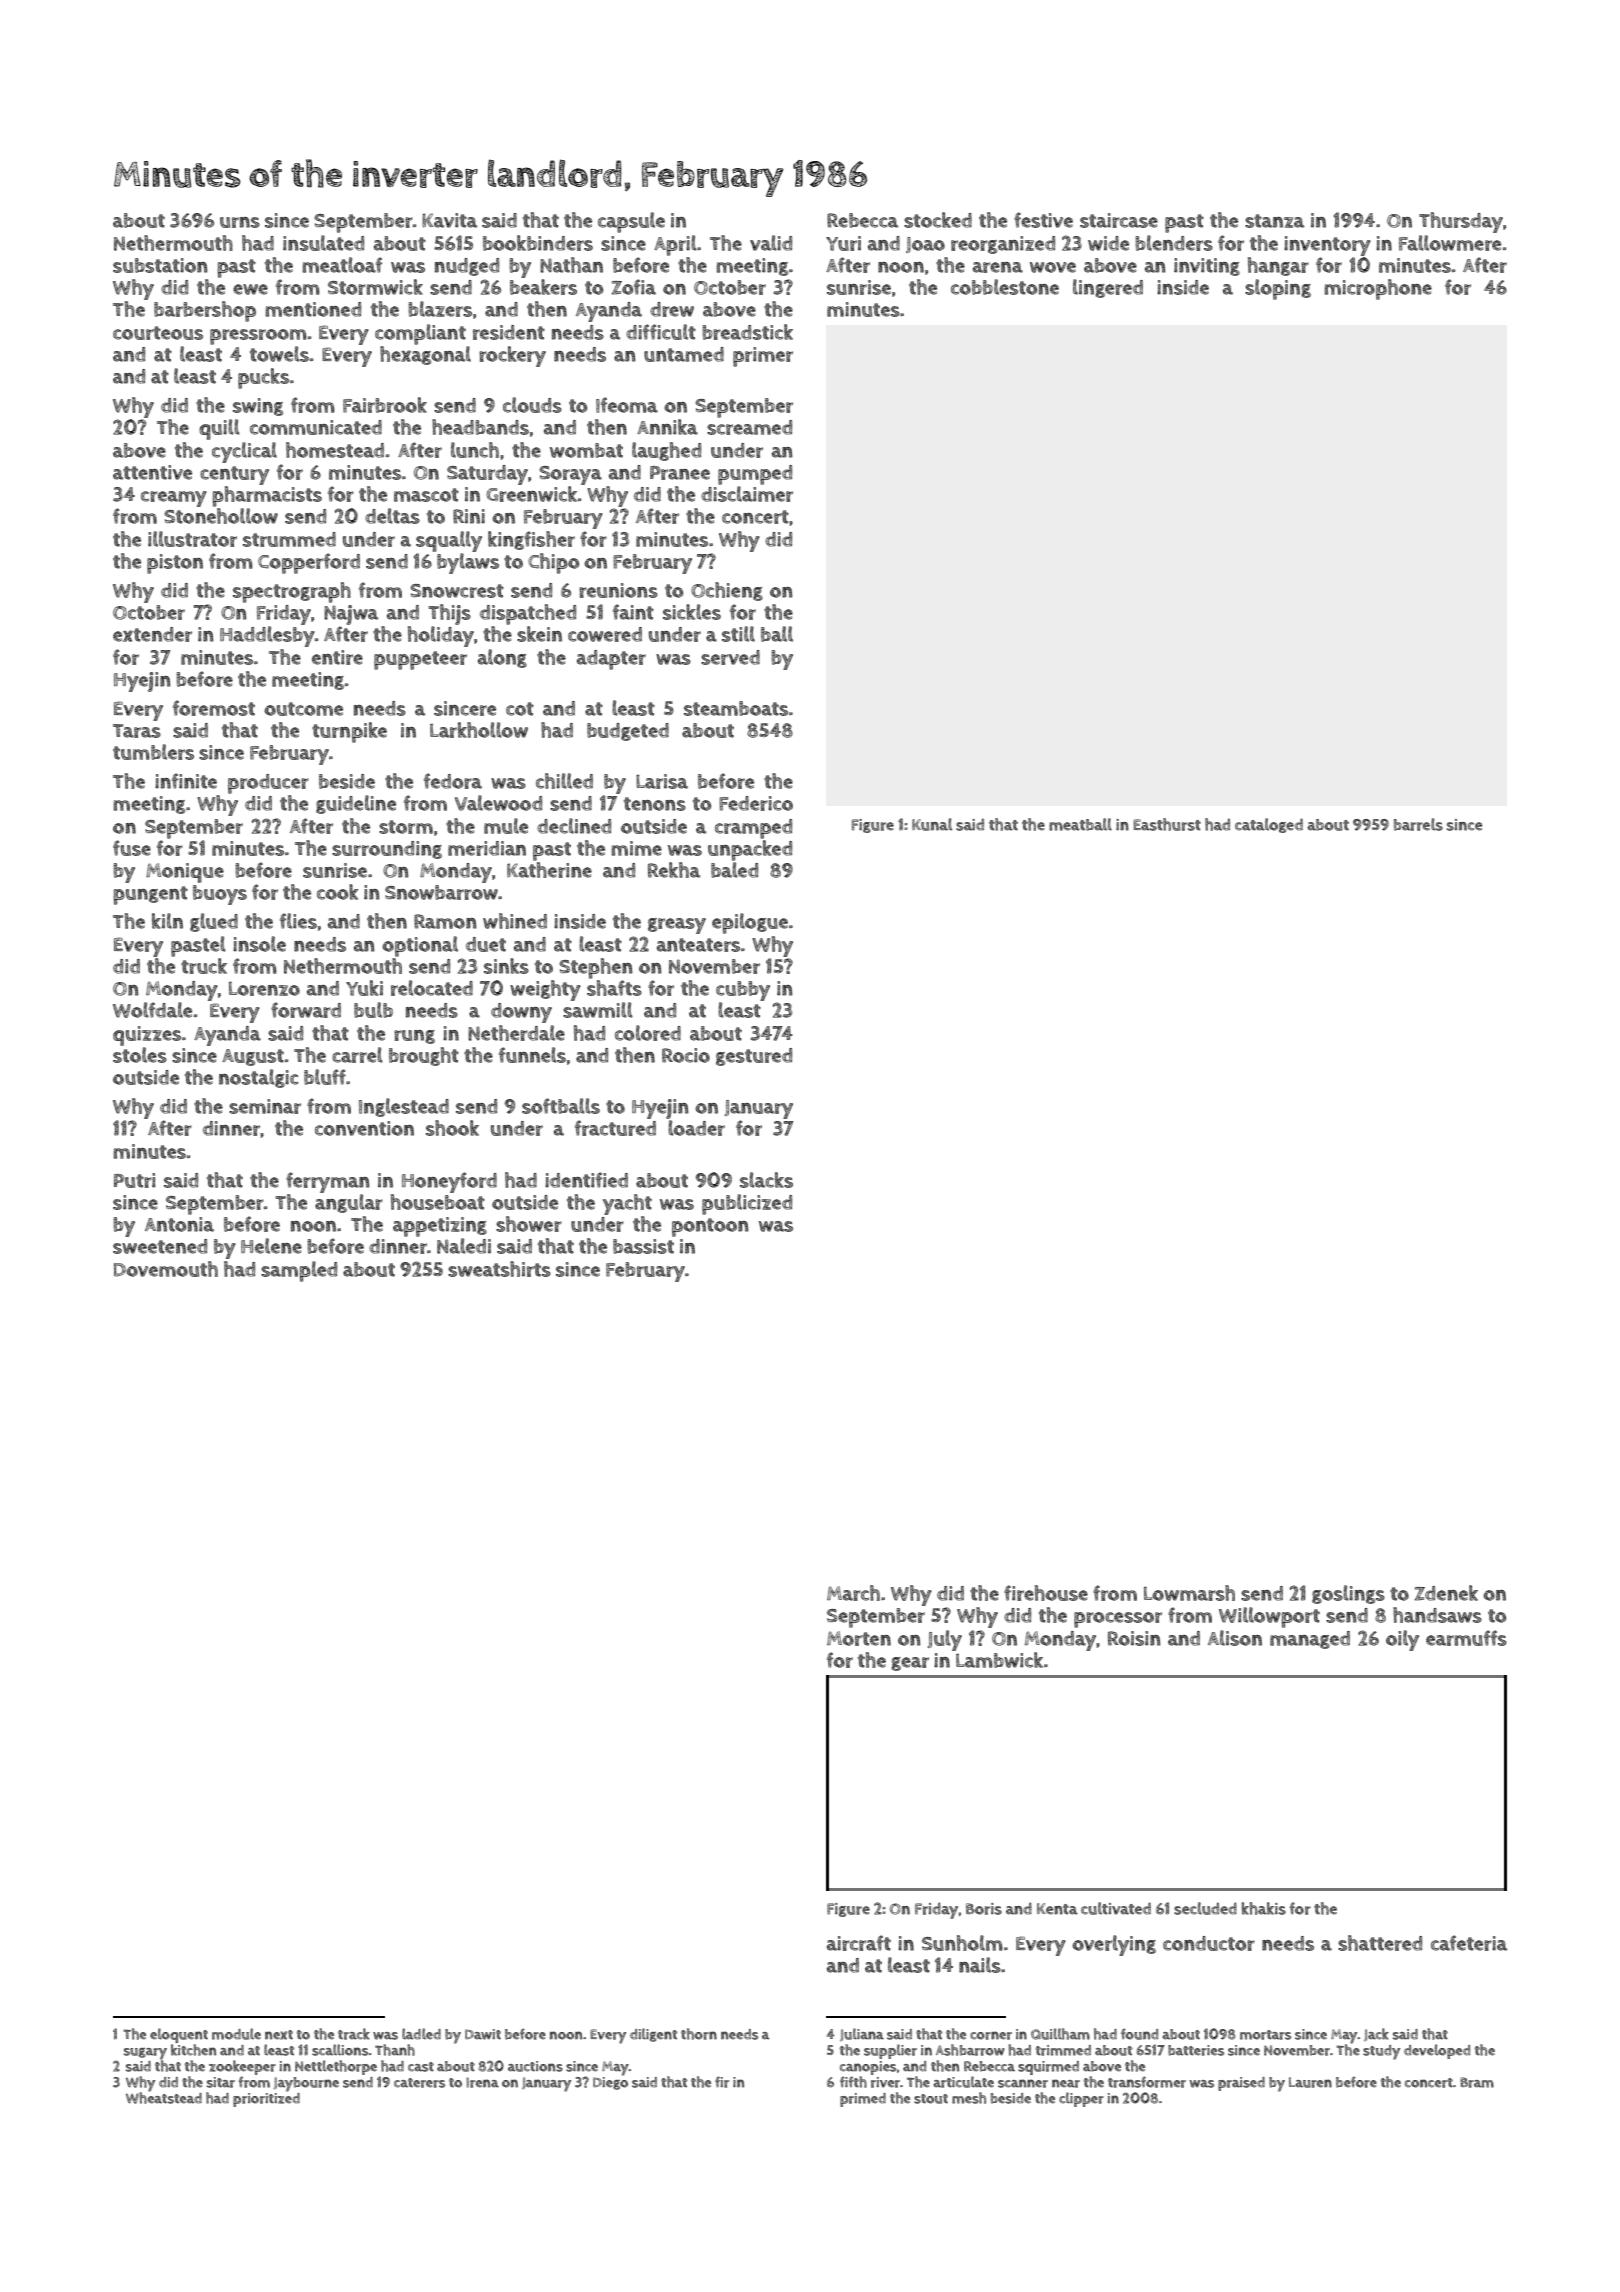  I want to click on ferryman, so click(328, 1182).
